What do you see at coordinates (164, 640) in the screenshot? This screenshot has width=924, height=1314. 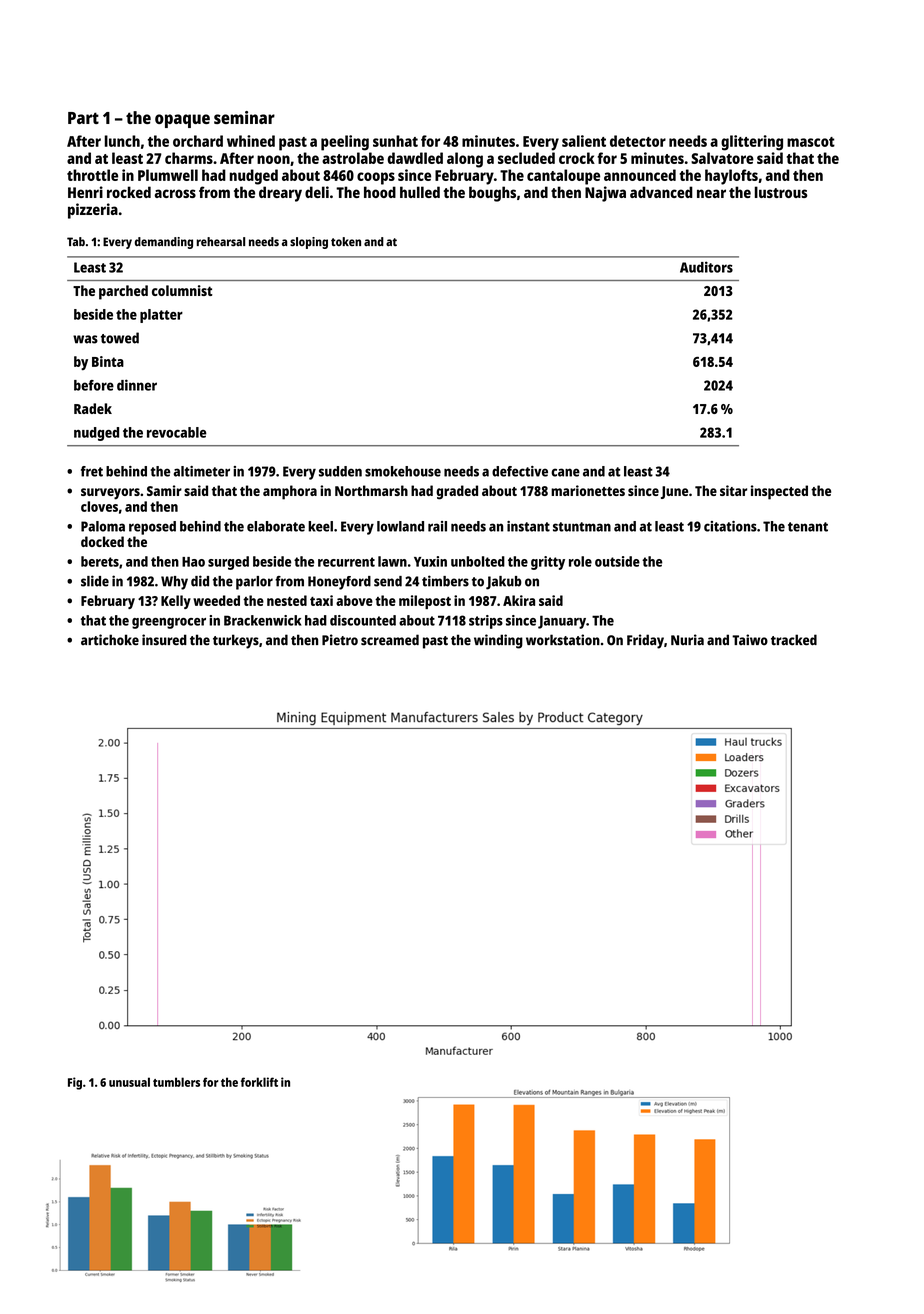 I see `insured` at bounding box center [164, 640].
